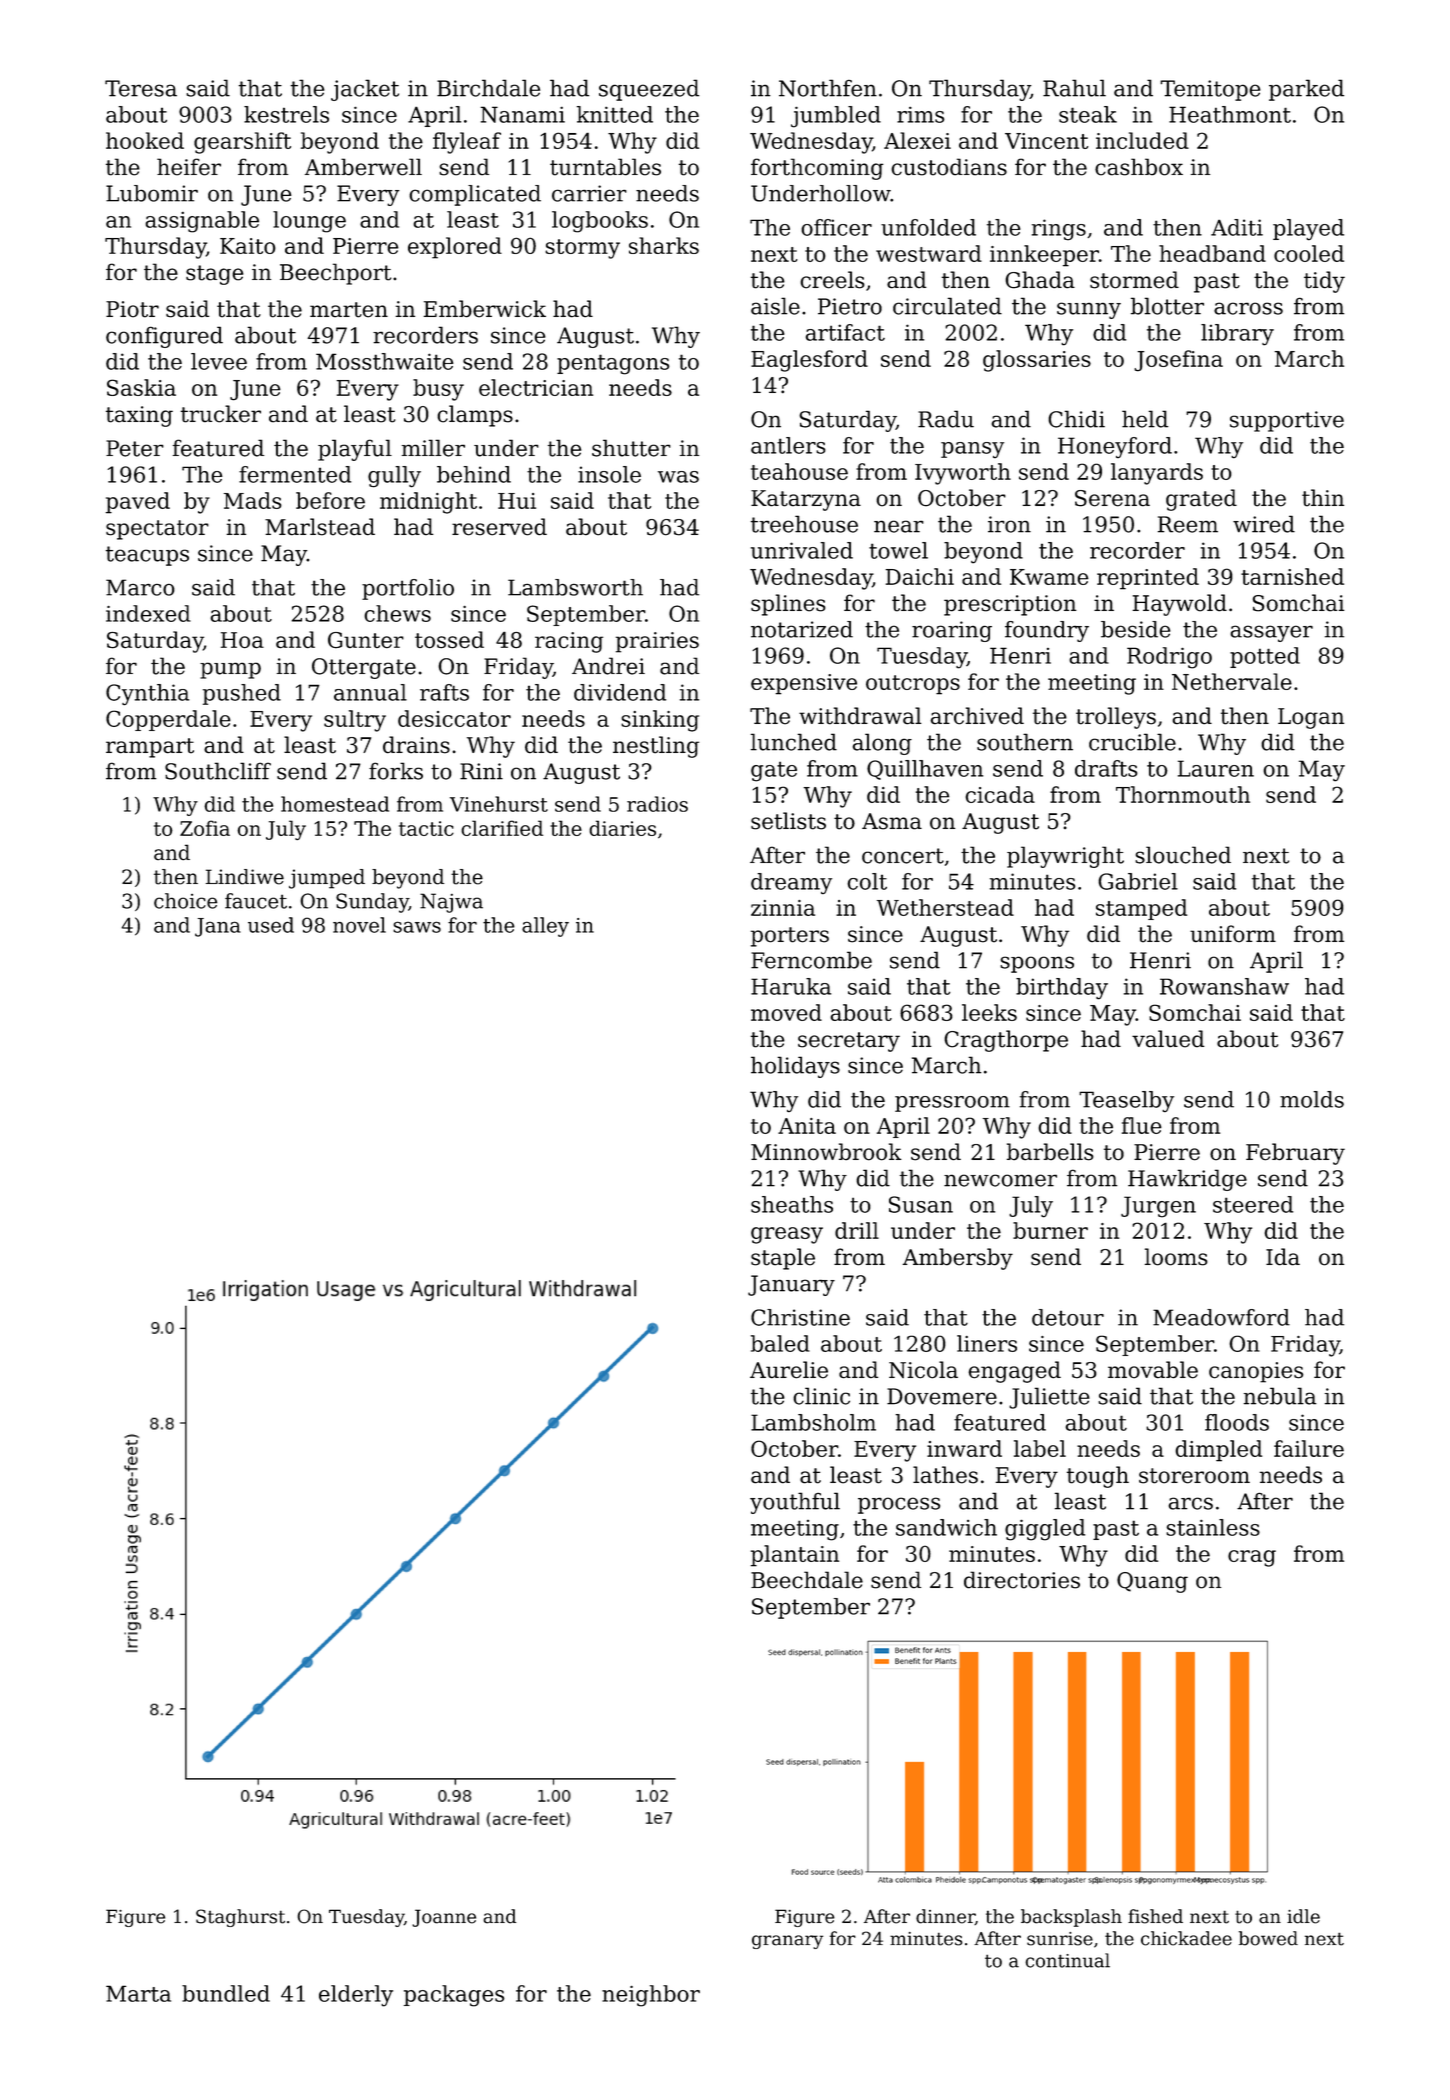  What do you see at coordinates (1065, 857) in the page?
I see `playwright` at bounding box center [1065, 857].
